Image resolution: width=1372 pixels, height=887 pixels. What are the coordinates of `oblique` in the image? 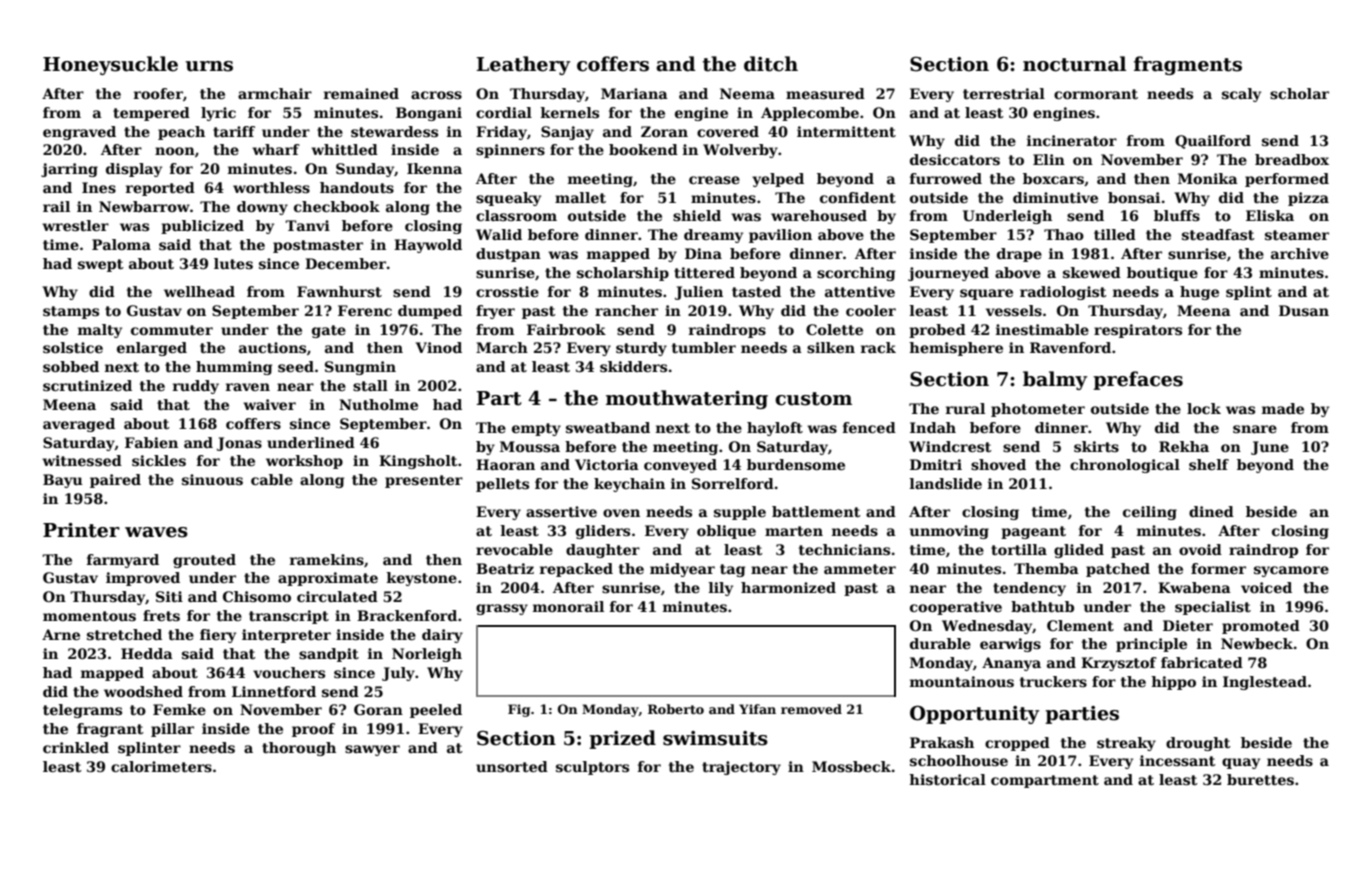 It's located at (726, 532).
